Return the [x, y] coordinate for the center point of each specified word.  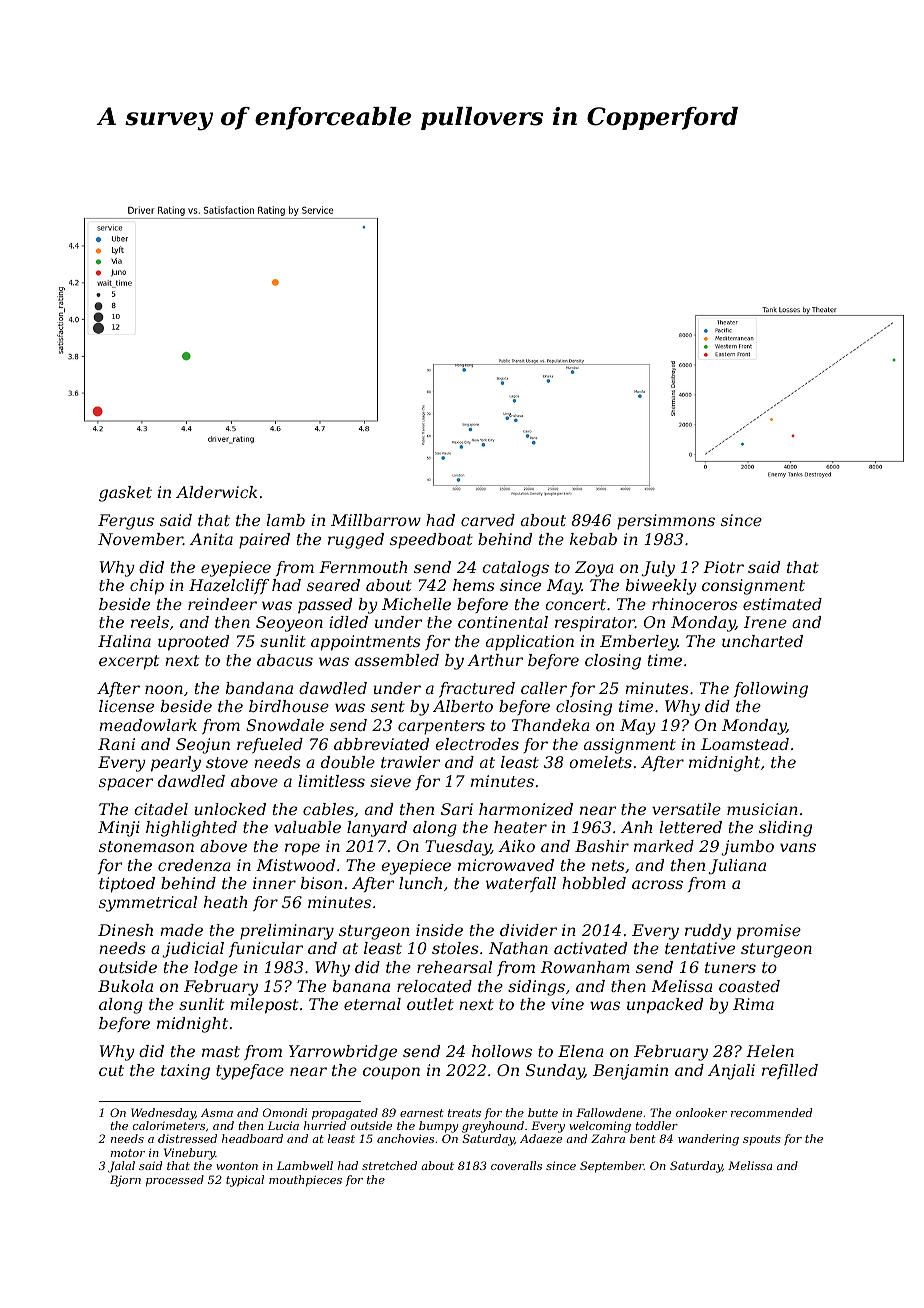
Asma [217, 1112]
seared [333, 585]
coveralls [516, 1165]
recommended [771, 1112]
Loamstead [745, 744]
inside [439, 930]
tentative [700, 948]
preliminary [287, 932]
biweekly [661, 587]
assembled [397, 660]
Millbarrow [376, 520]
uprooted [193, 643]
